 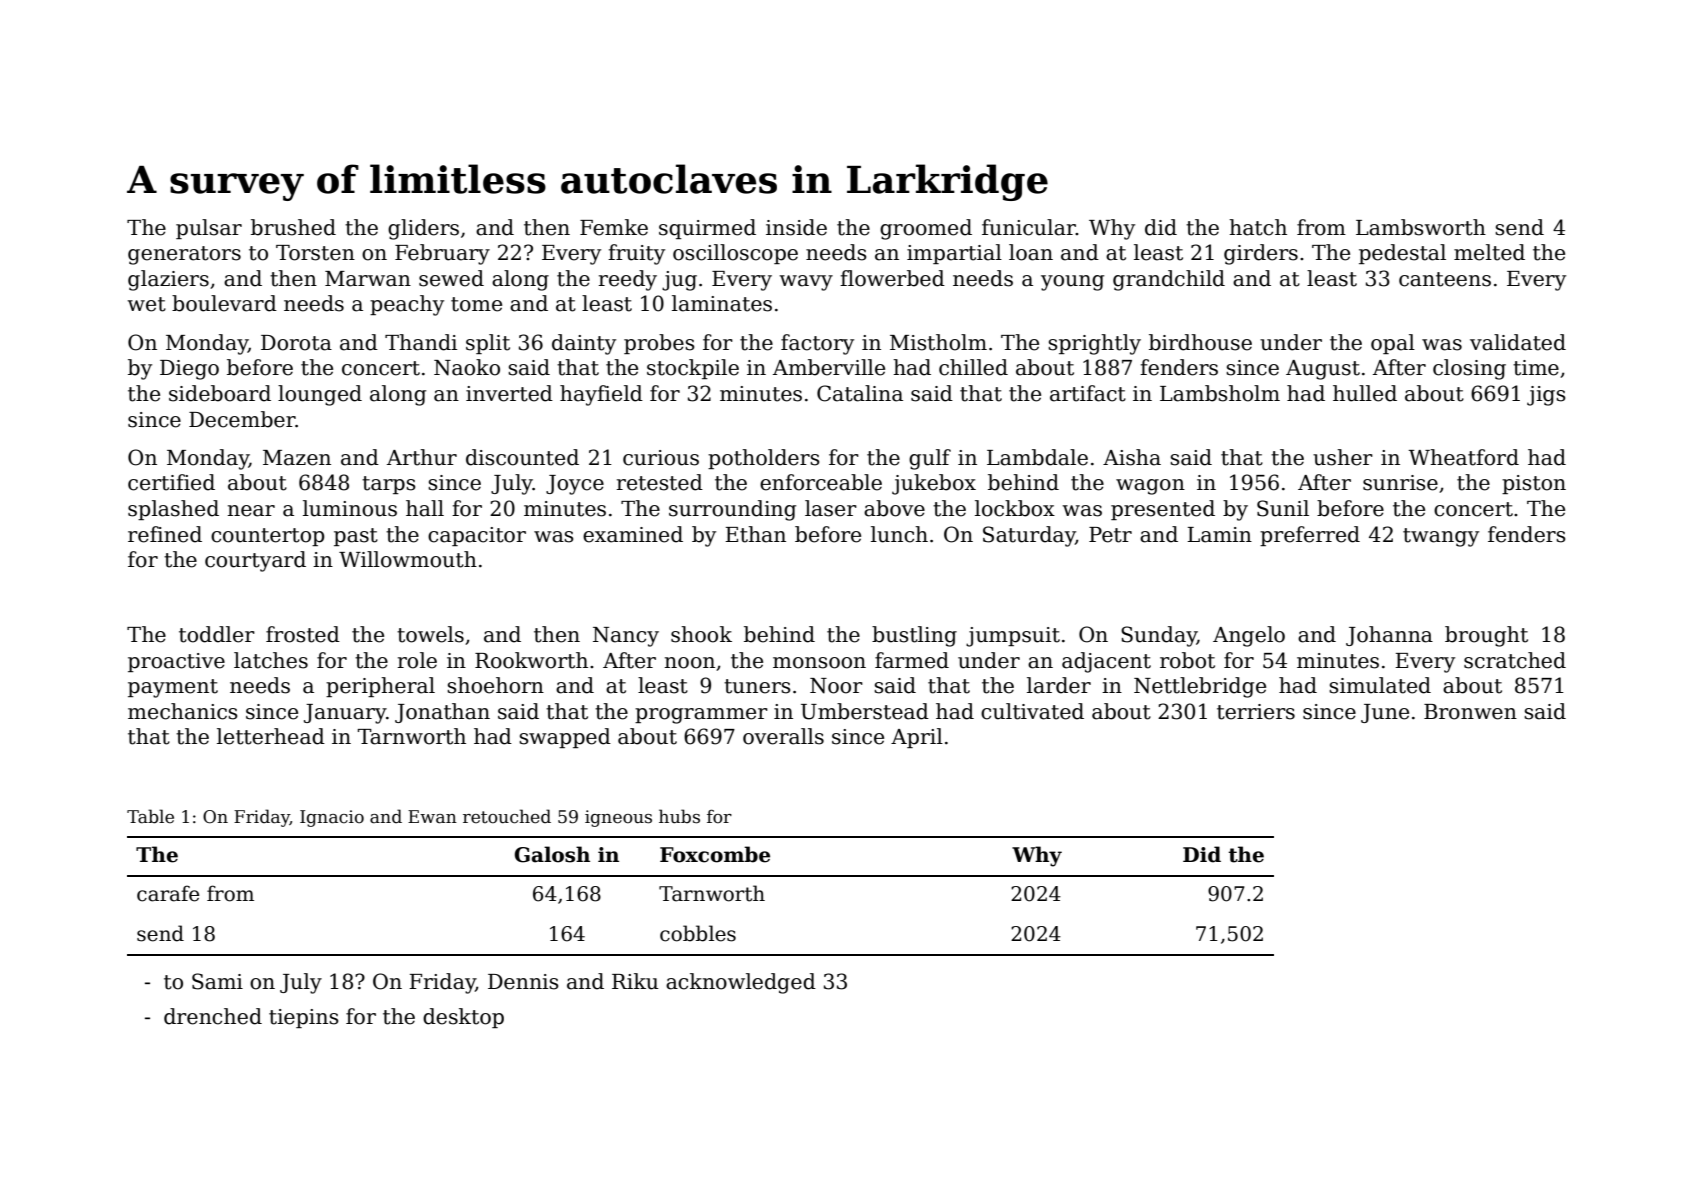 I want to click on Table, so click(x=150, y=816).
